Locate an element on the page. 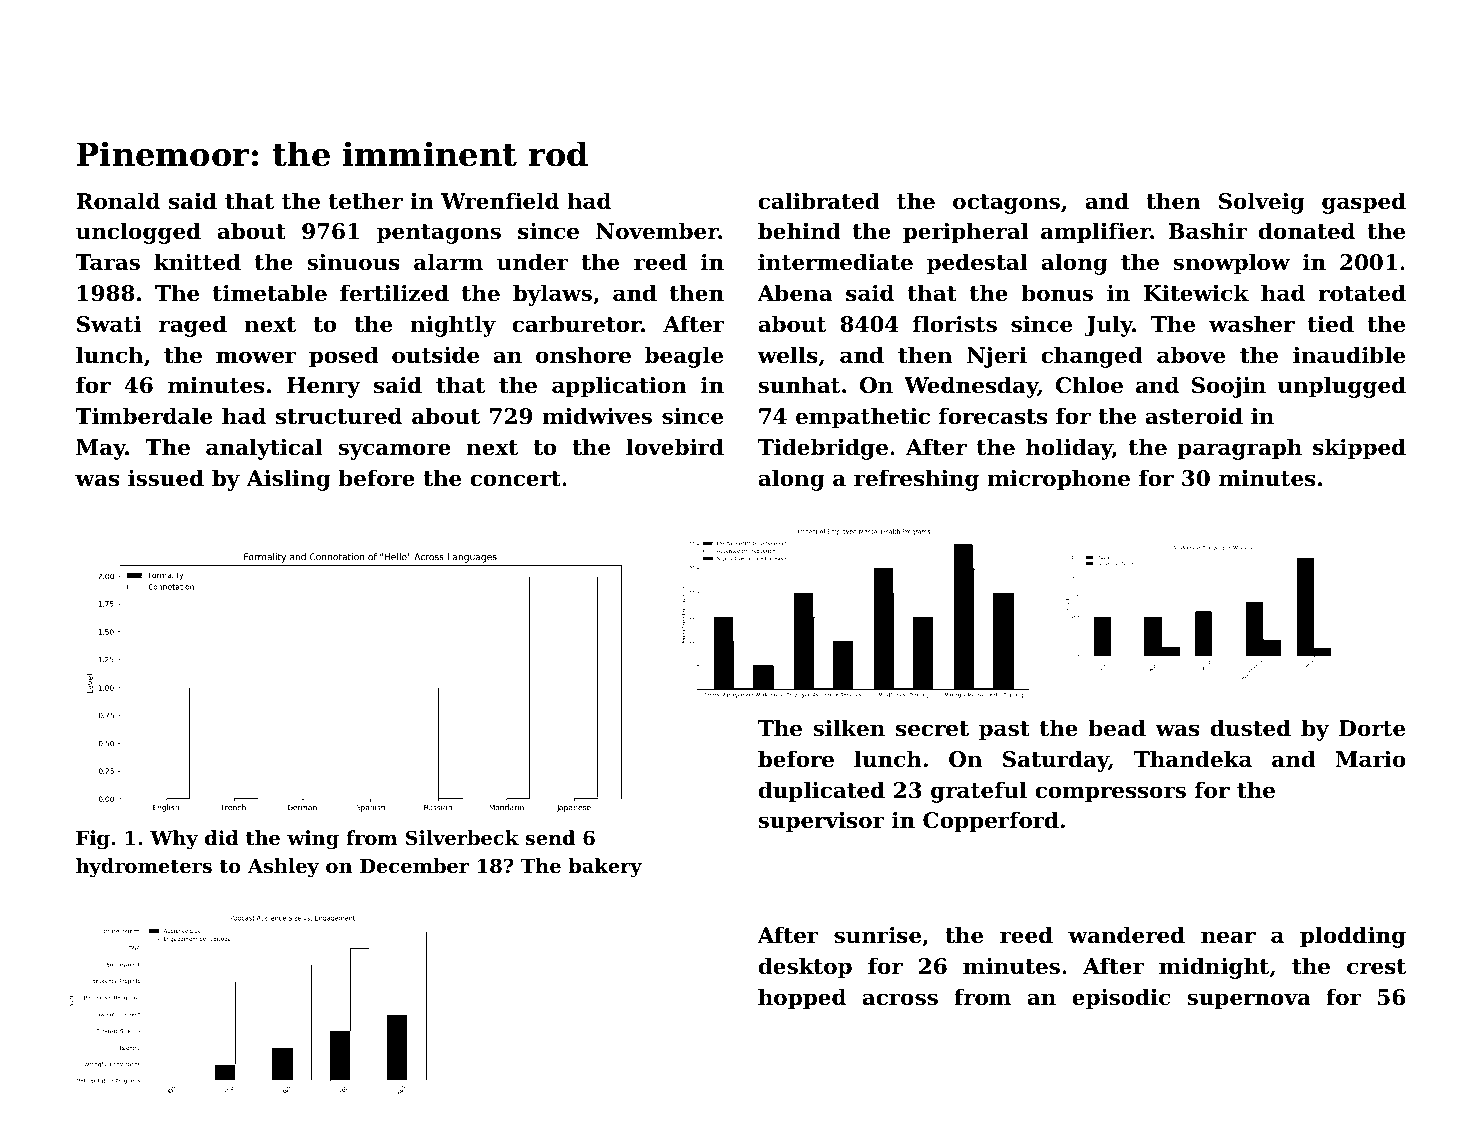  wells is located at coordinates (787, 355).
